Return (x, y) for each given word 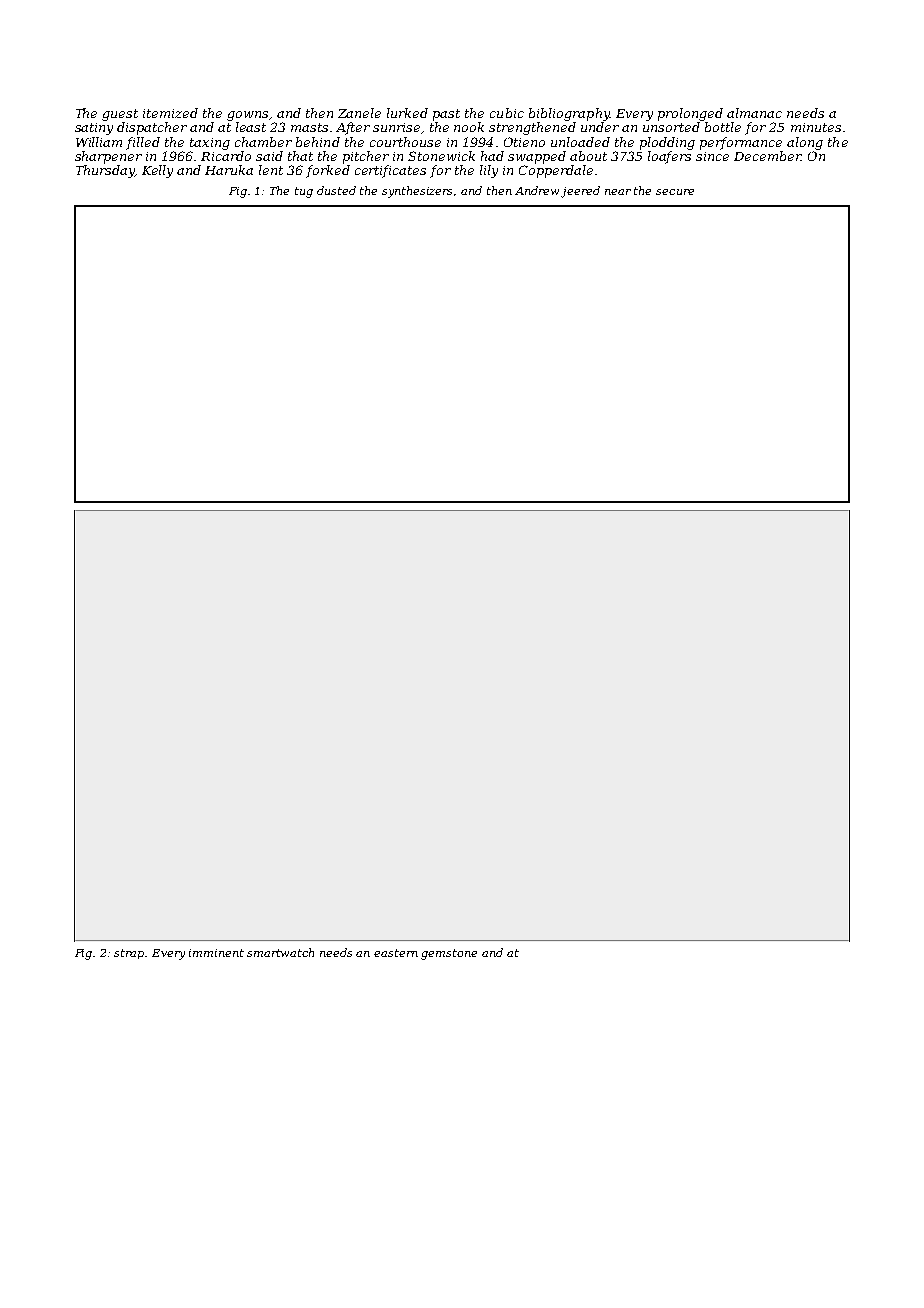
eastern (396, 953)
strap (130, 954)
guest (120, 115)
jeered (581, 192)
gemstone (449, 954)
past (446, 115)
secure (675, 192)
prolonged (690, 114)
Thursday (105, 171)
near (618, 192)
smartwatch (280, 952)
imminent (216, 953)
